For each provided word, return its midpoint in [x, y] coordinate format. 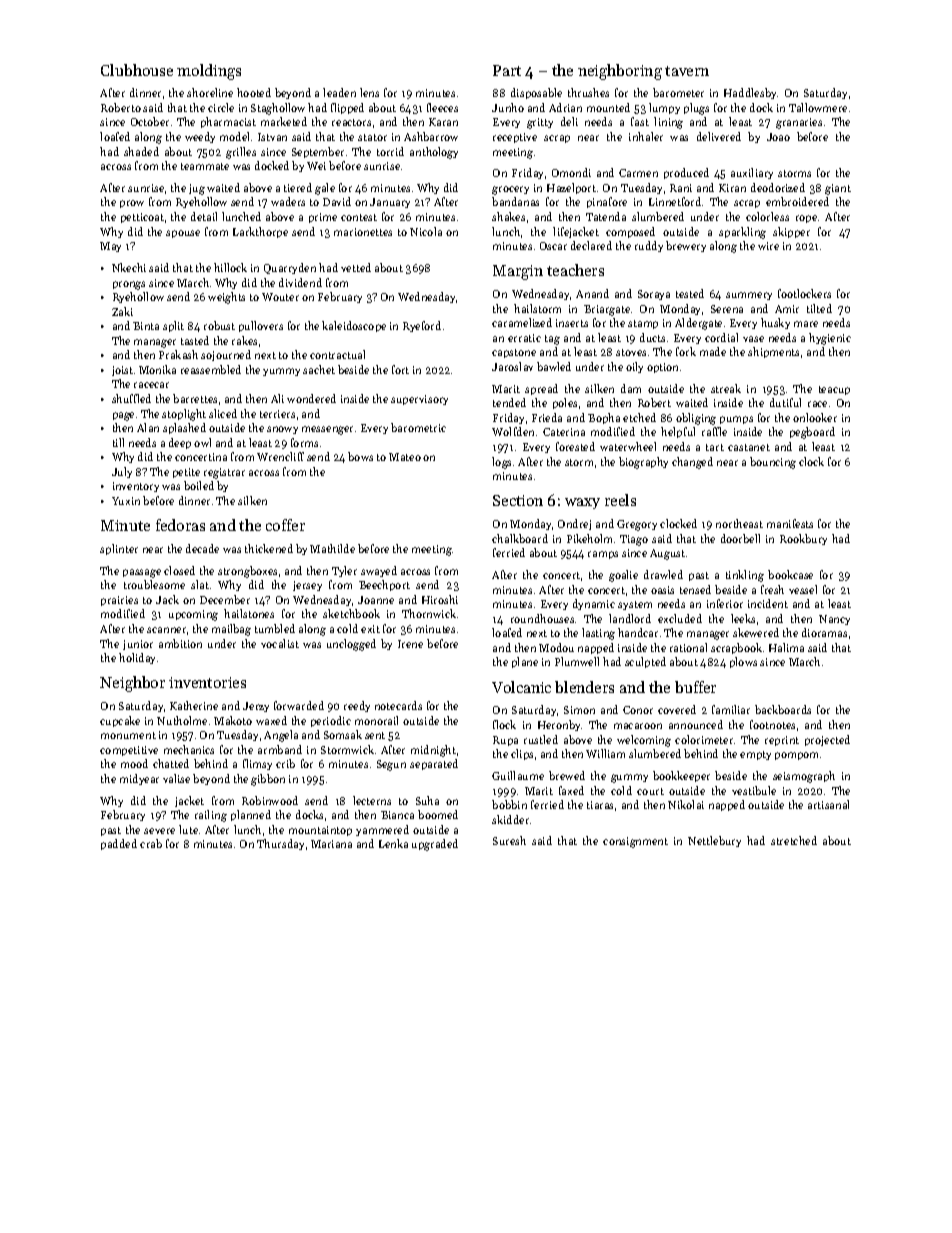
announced [696, 724]
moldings [209, 72]
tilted [819, 308]
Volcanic [521, 687]
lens [369, 92]
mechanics [189, 749]
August [667, 554]
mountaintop [320, 831]
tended [509, 402]
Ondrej [574, 524]
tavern [687, 71]
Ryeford [422, 326]
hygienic [830, 339]
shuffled [131, 398]
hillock [230, 267]
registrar [224, 473]
